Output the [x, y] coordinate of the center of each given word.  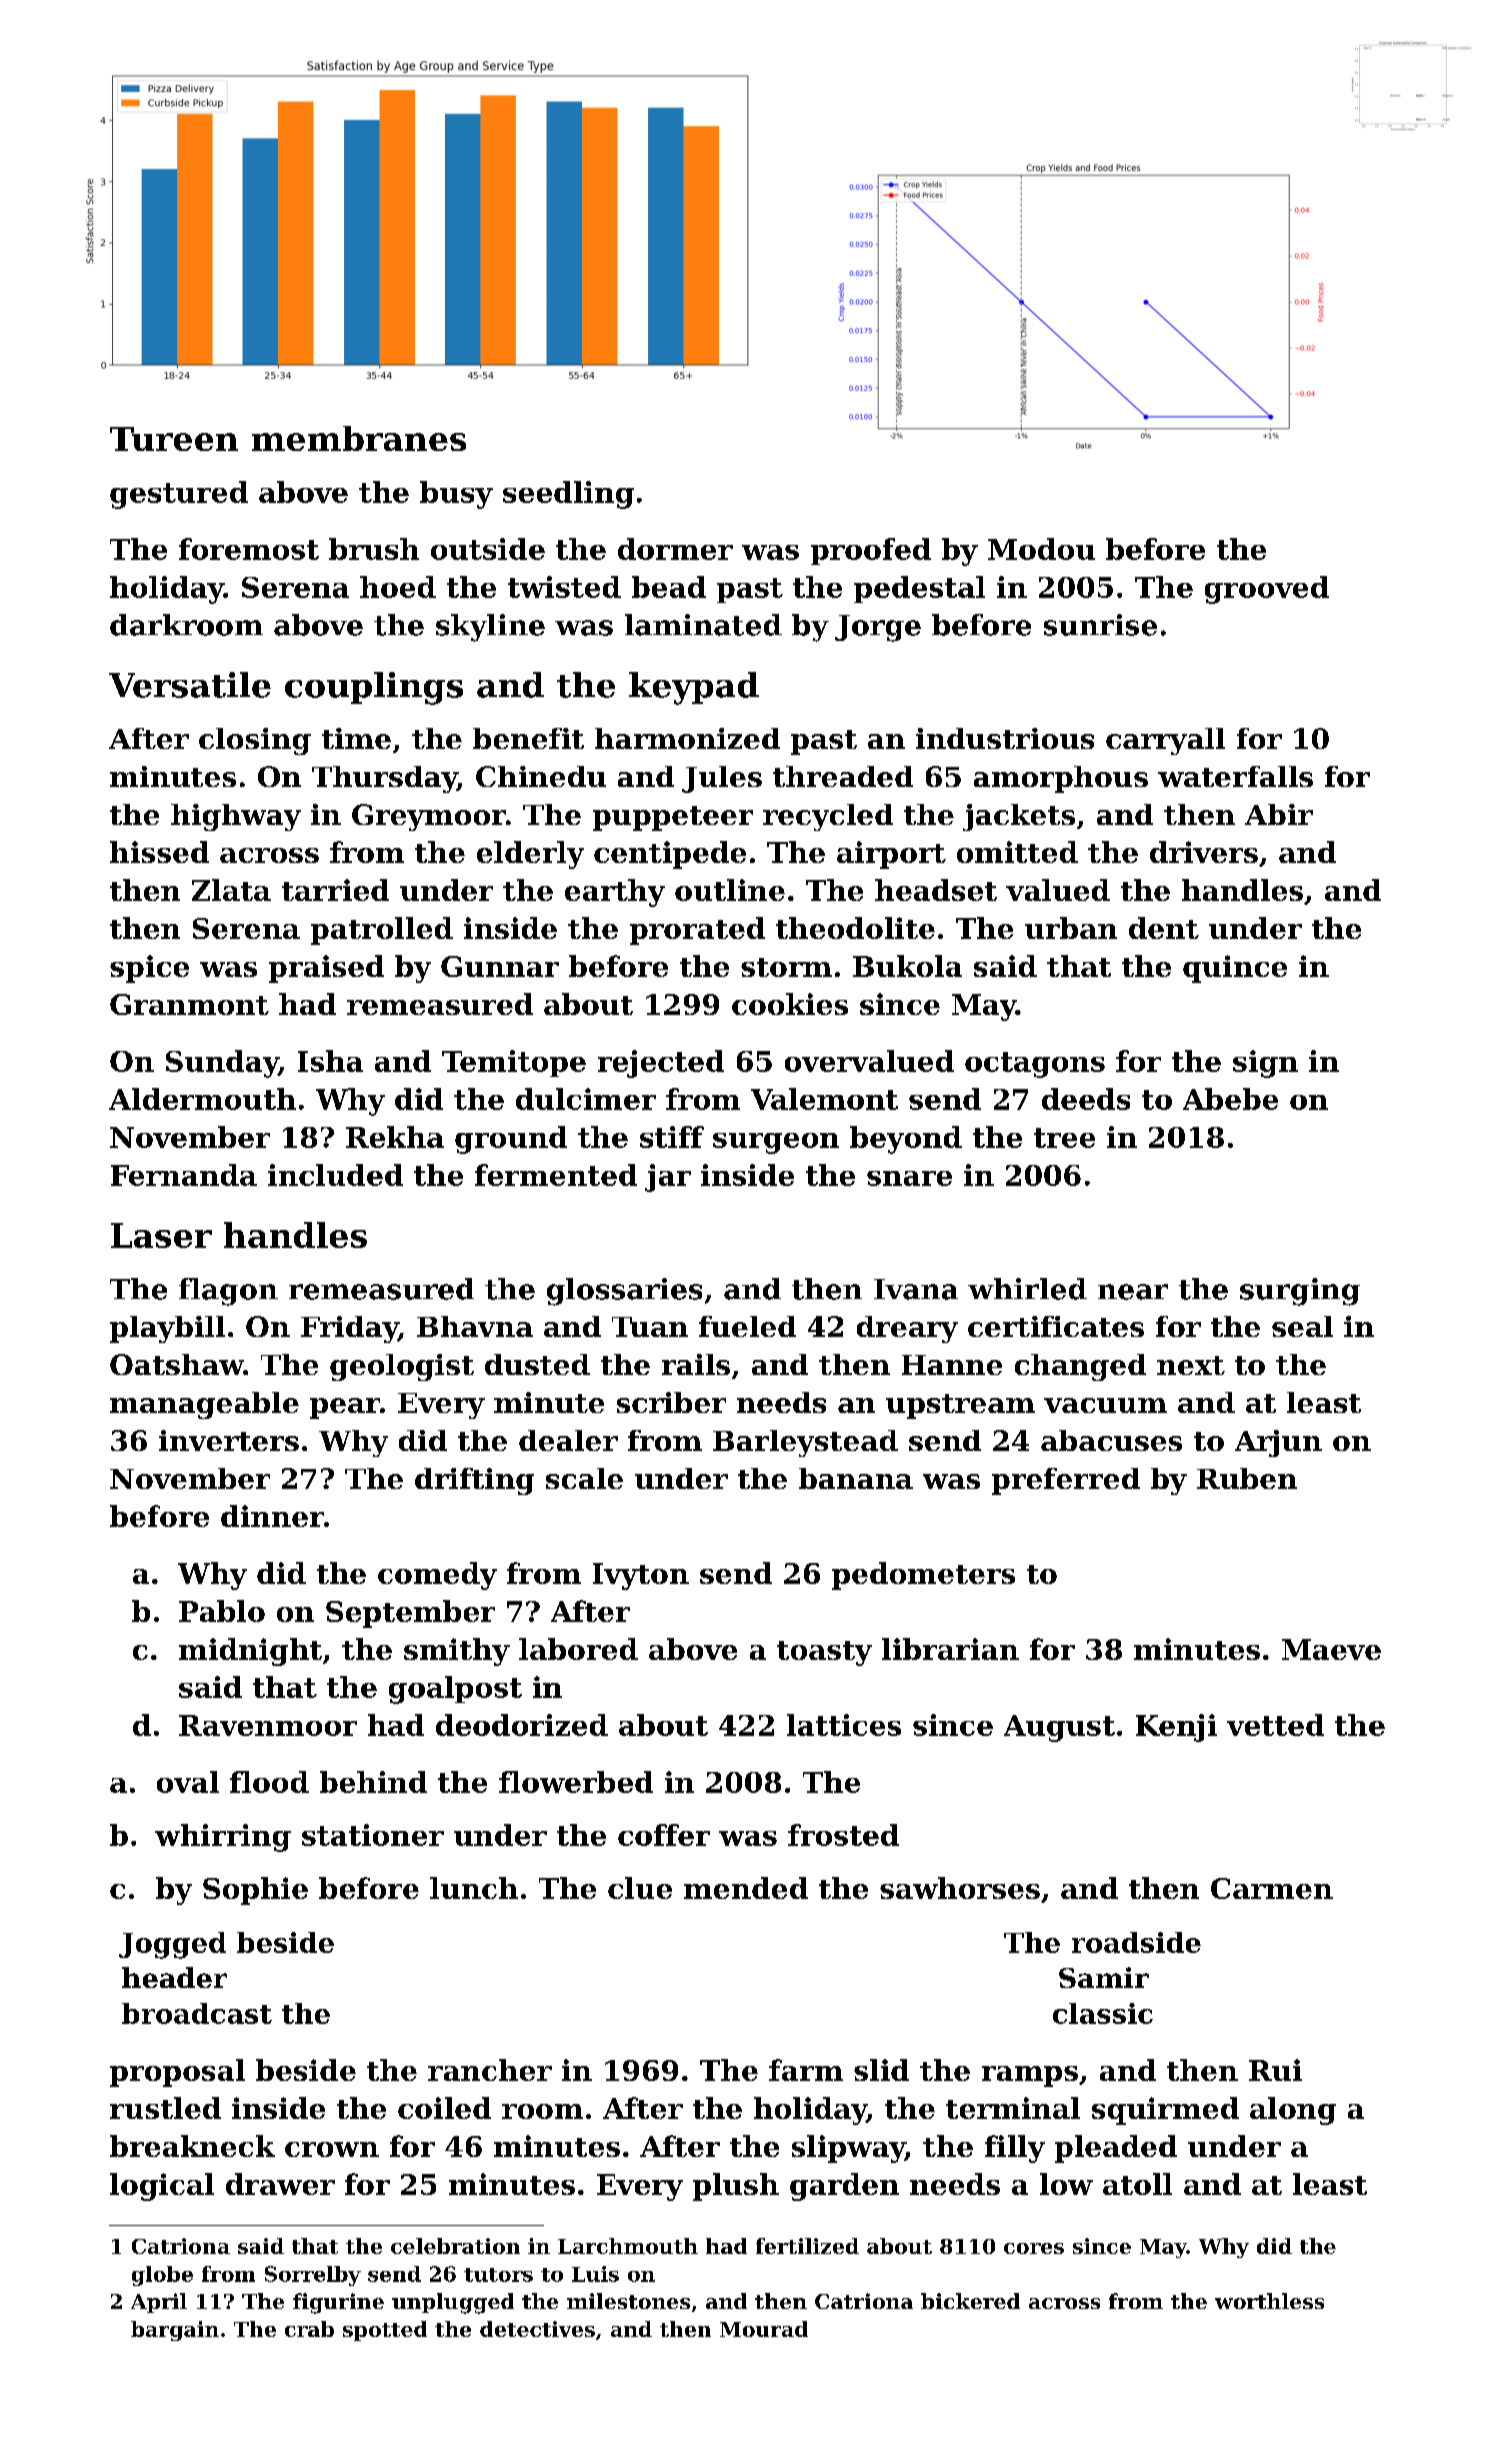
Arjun [1278, 1443]
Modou [1041, 549]
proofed [871, 551]
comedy [437, 1576]
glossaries [624, 1292]
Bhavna [475, 1326]
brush [374, 549]
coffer [664, 1835]
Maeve [1331, 1649]
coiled [444, 2108]
